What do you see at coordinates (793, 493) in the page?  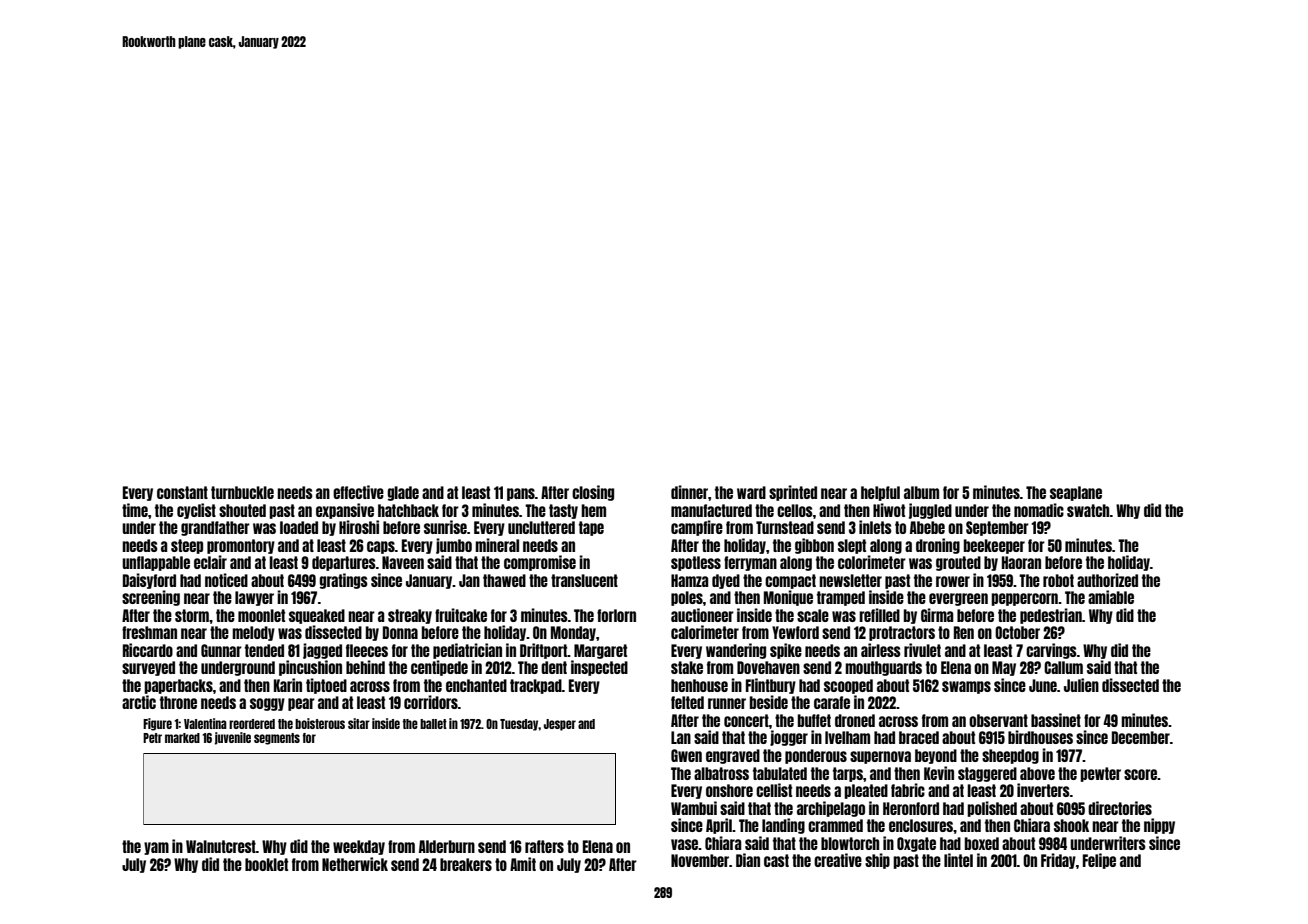 I see `sprinted` at bounding box center [793, 493].
